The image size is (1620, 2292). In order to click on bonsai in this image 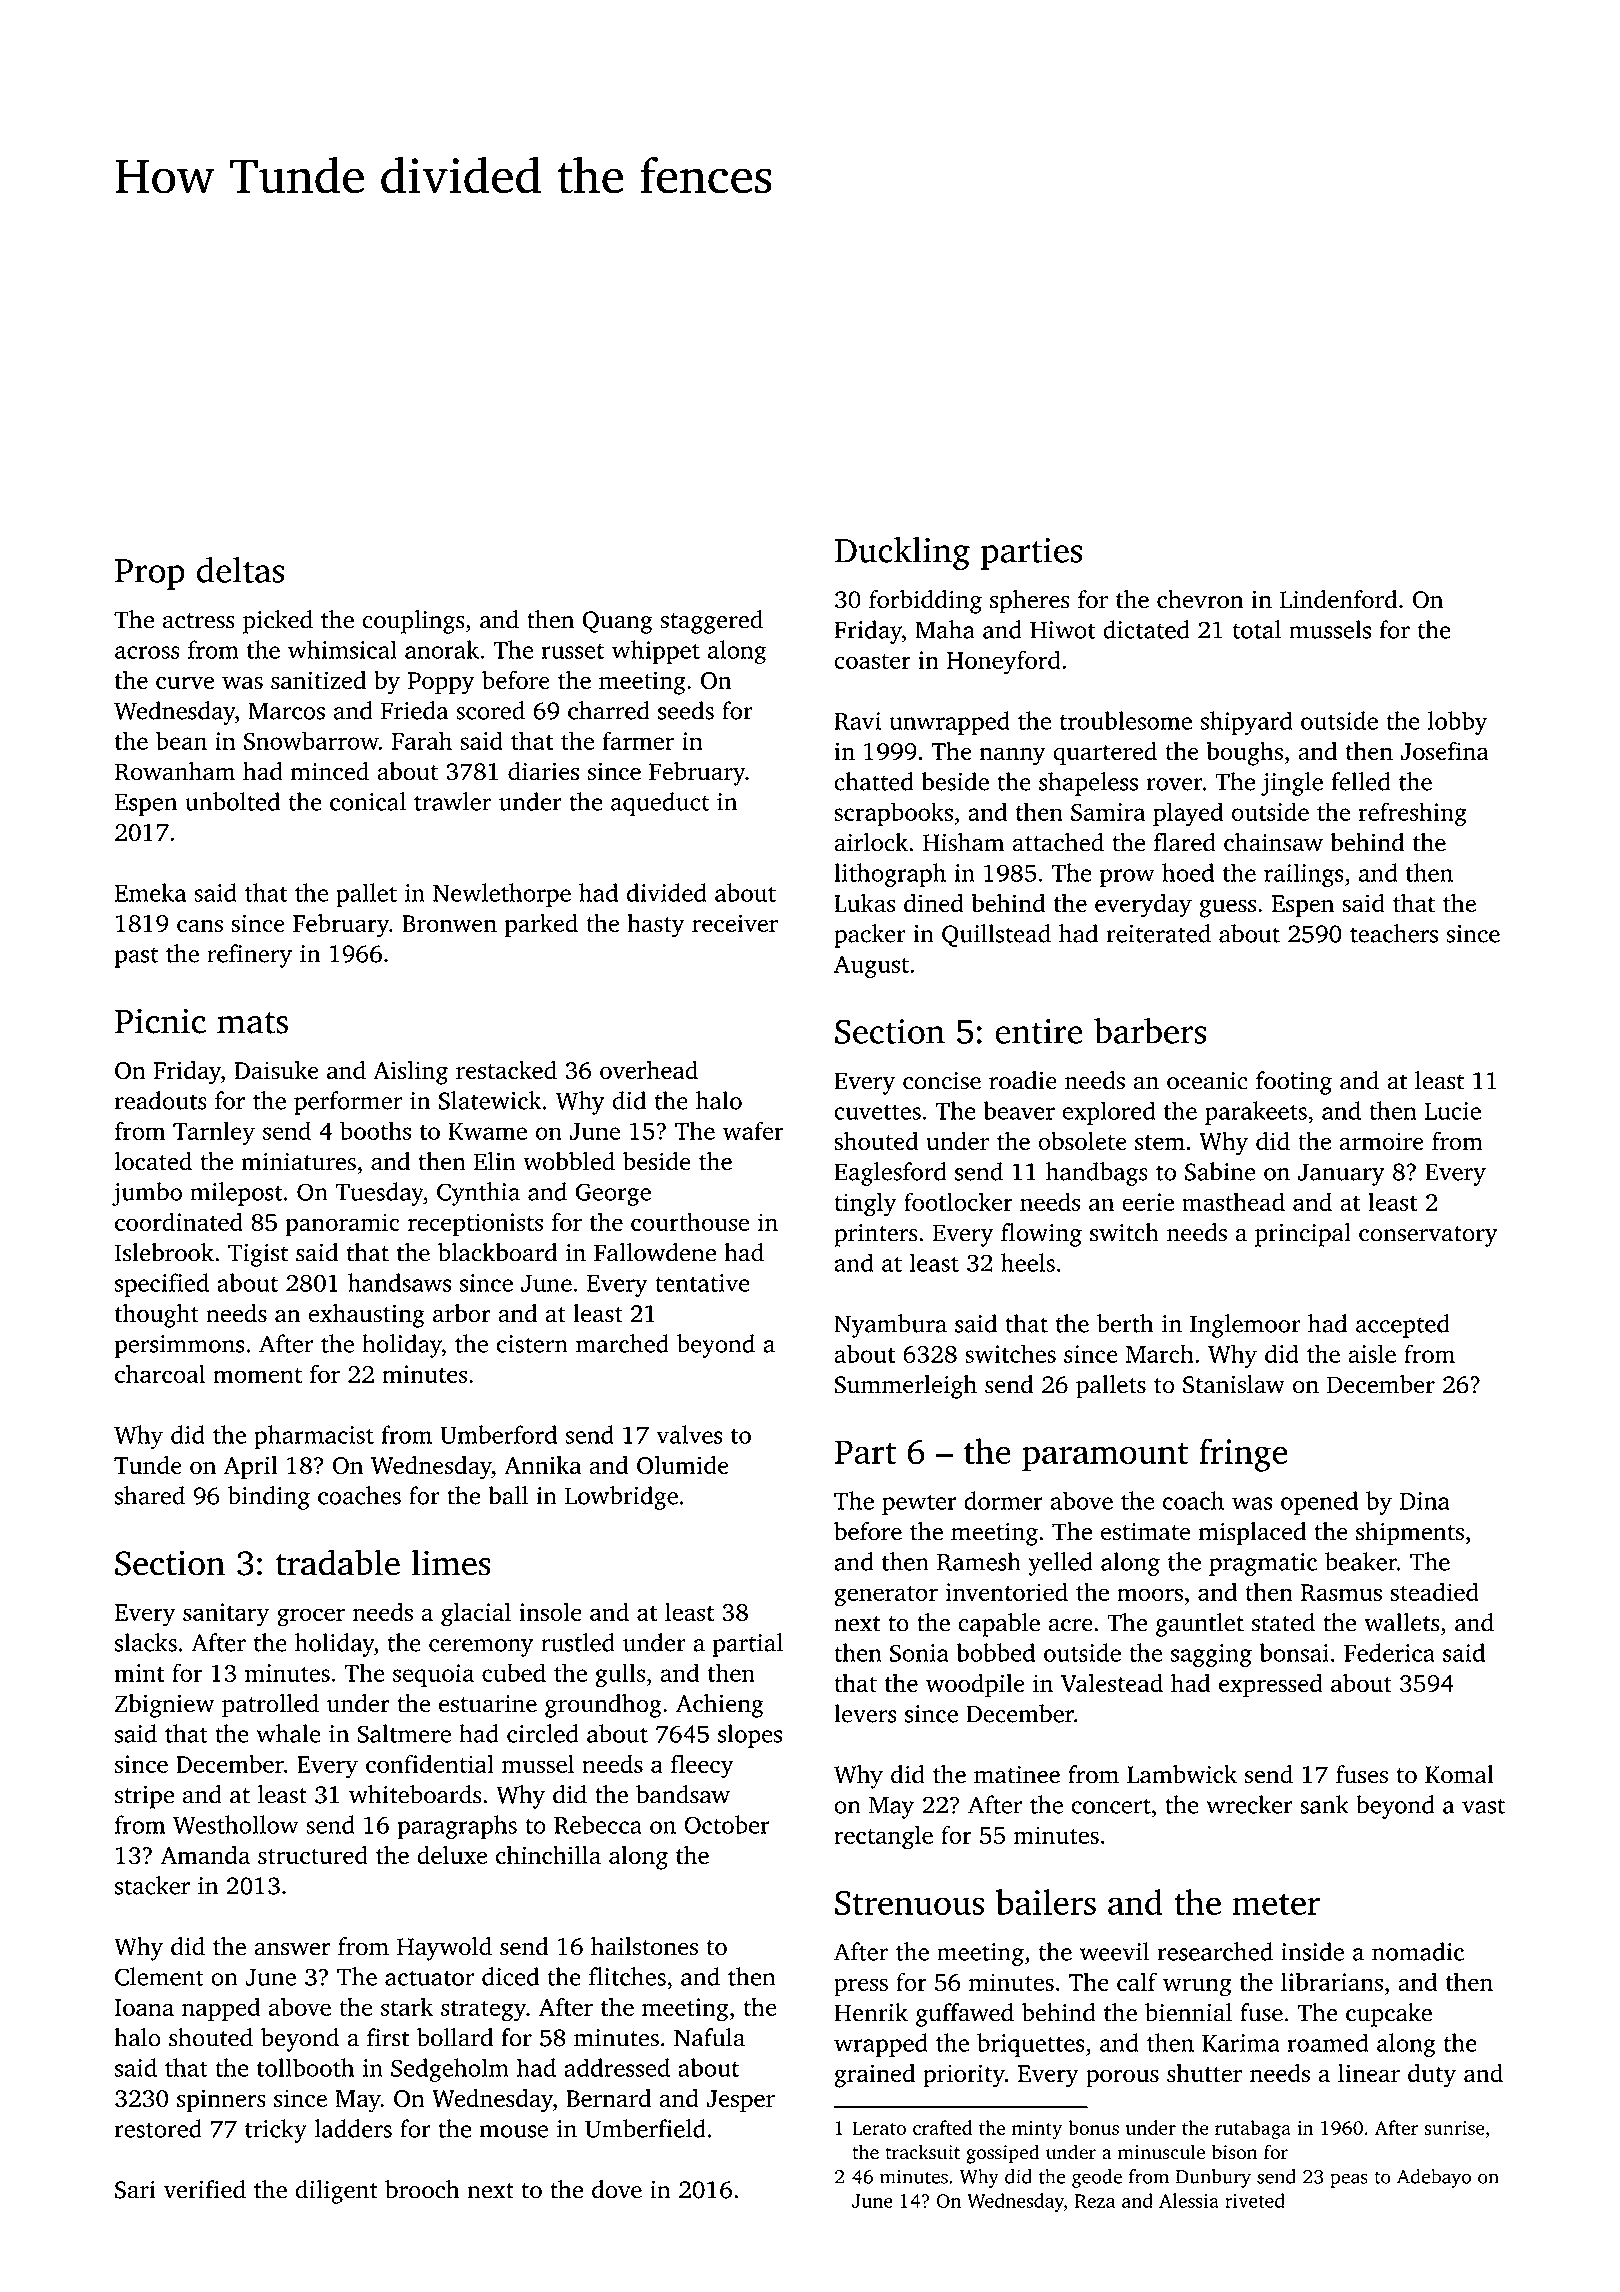, I will do `click(1294, 1652)`.
